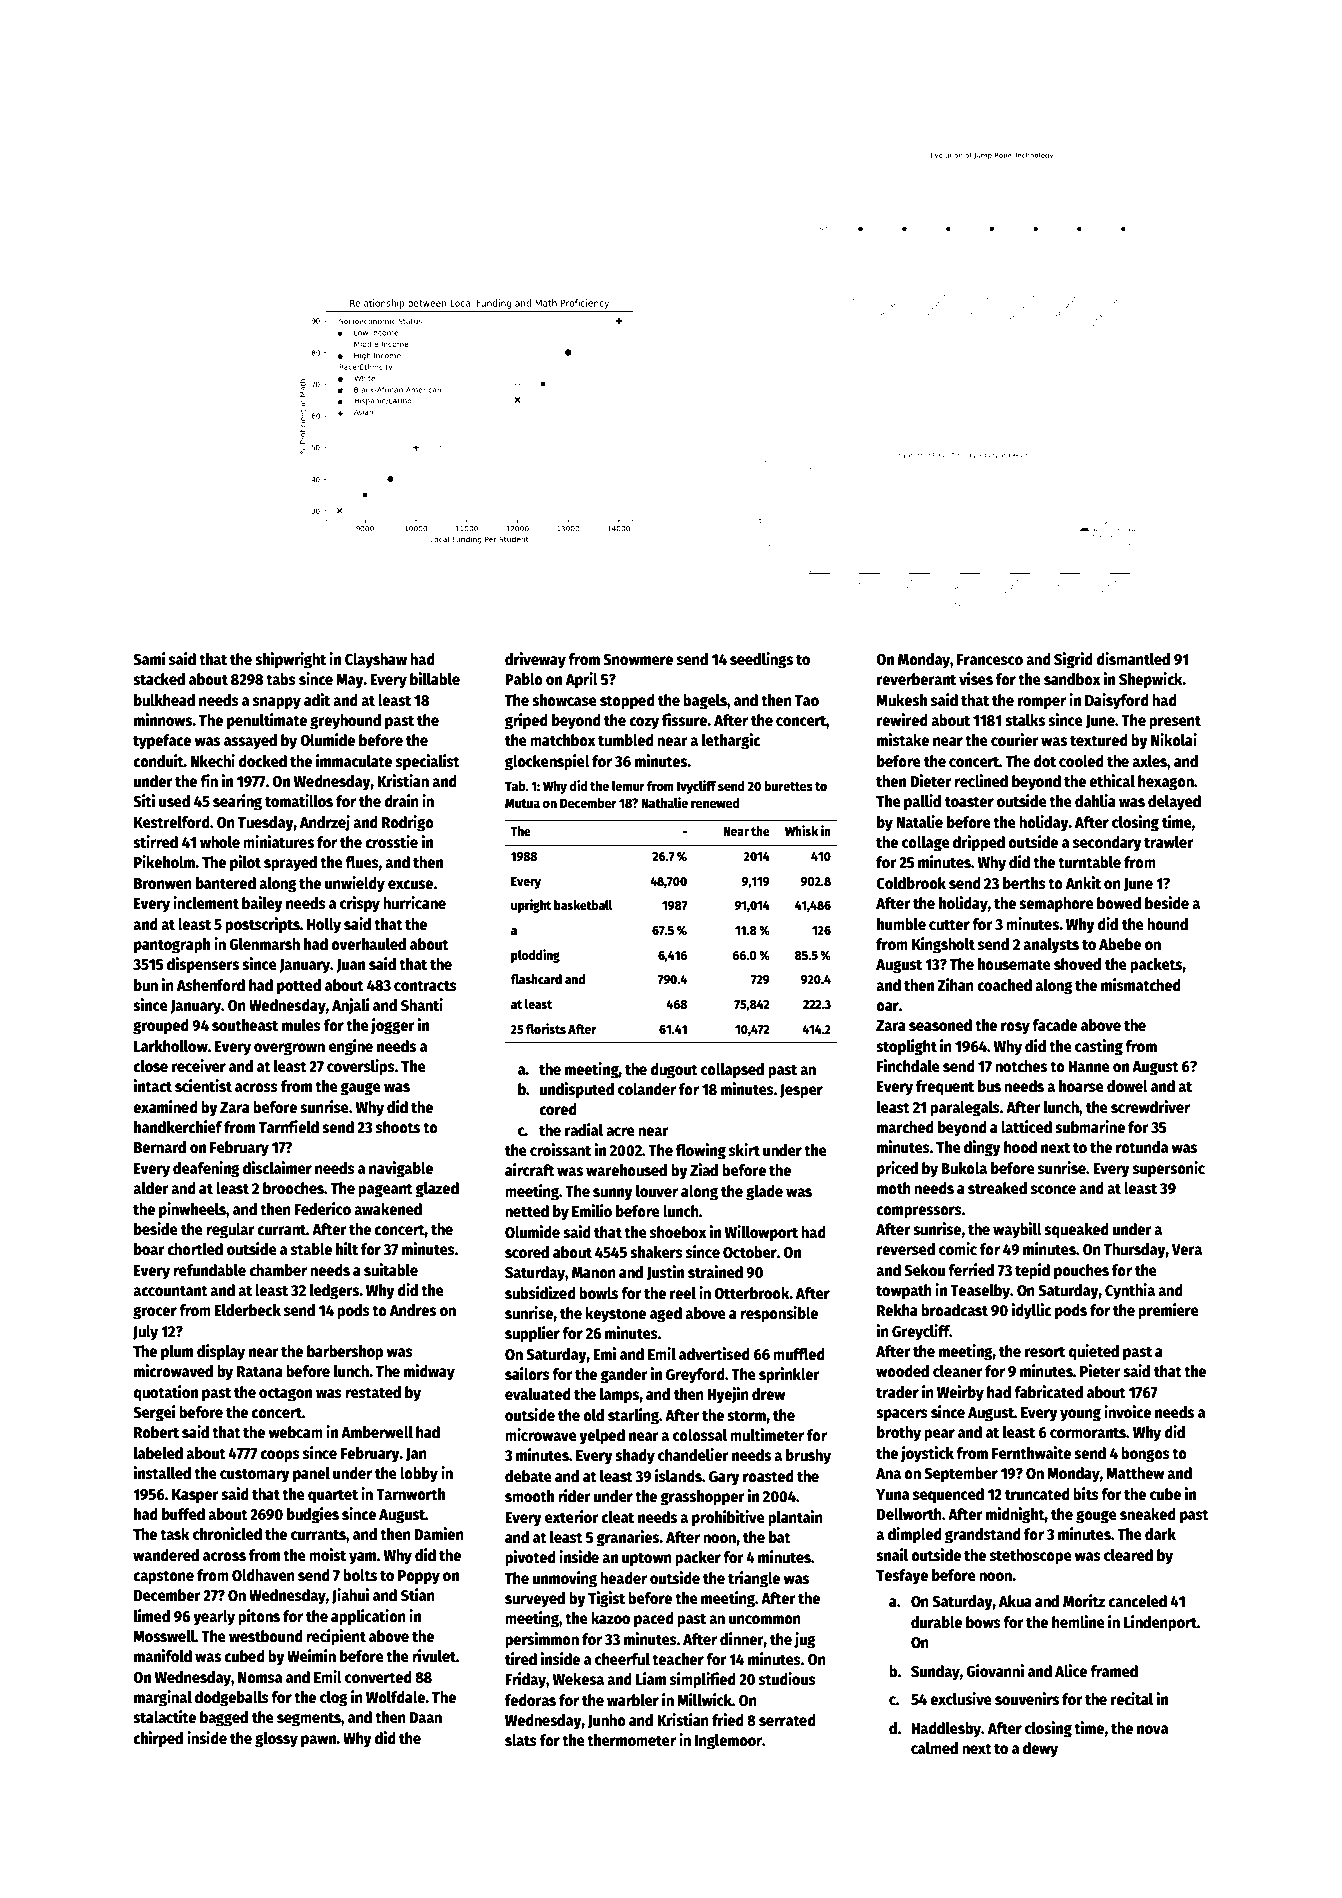 The height and width of the screenshot is (1898, 1342). What do you see at coordinates (313, 1515) in the screenshot?
I see `budgies` at bounding box center [313, 1515].
